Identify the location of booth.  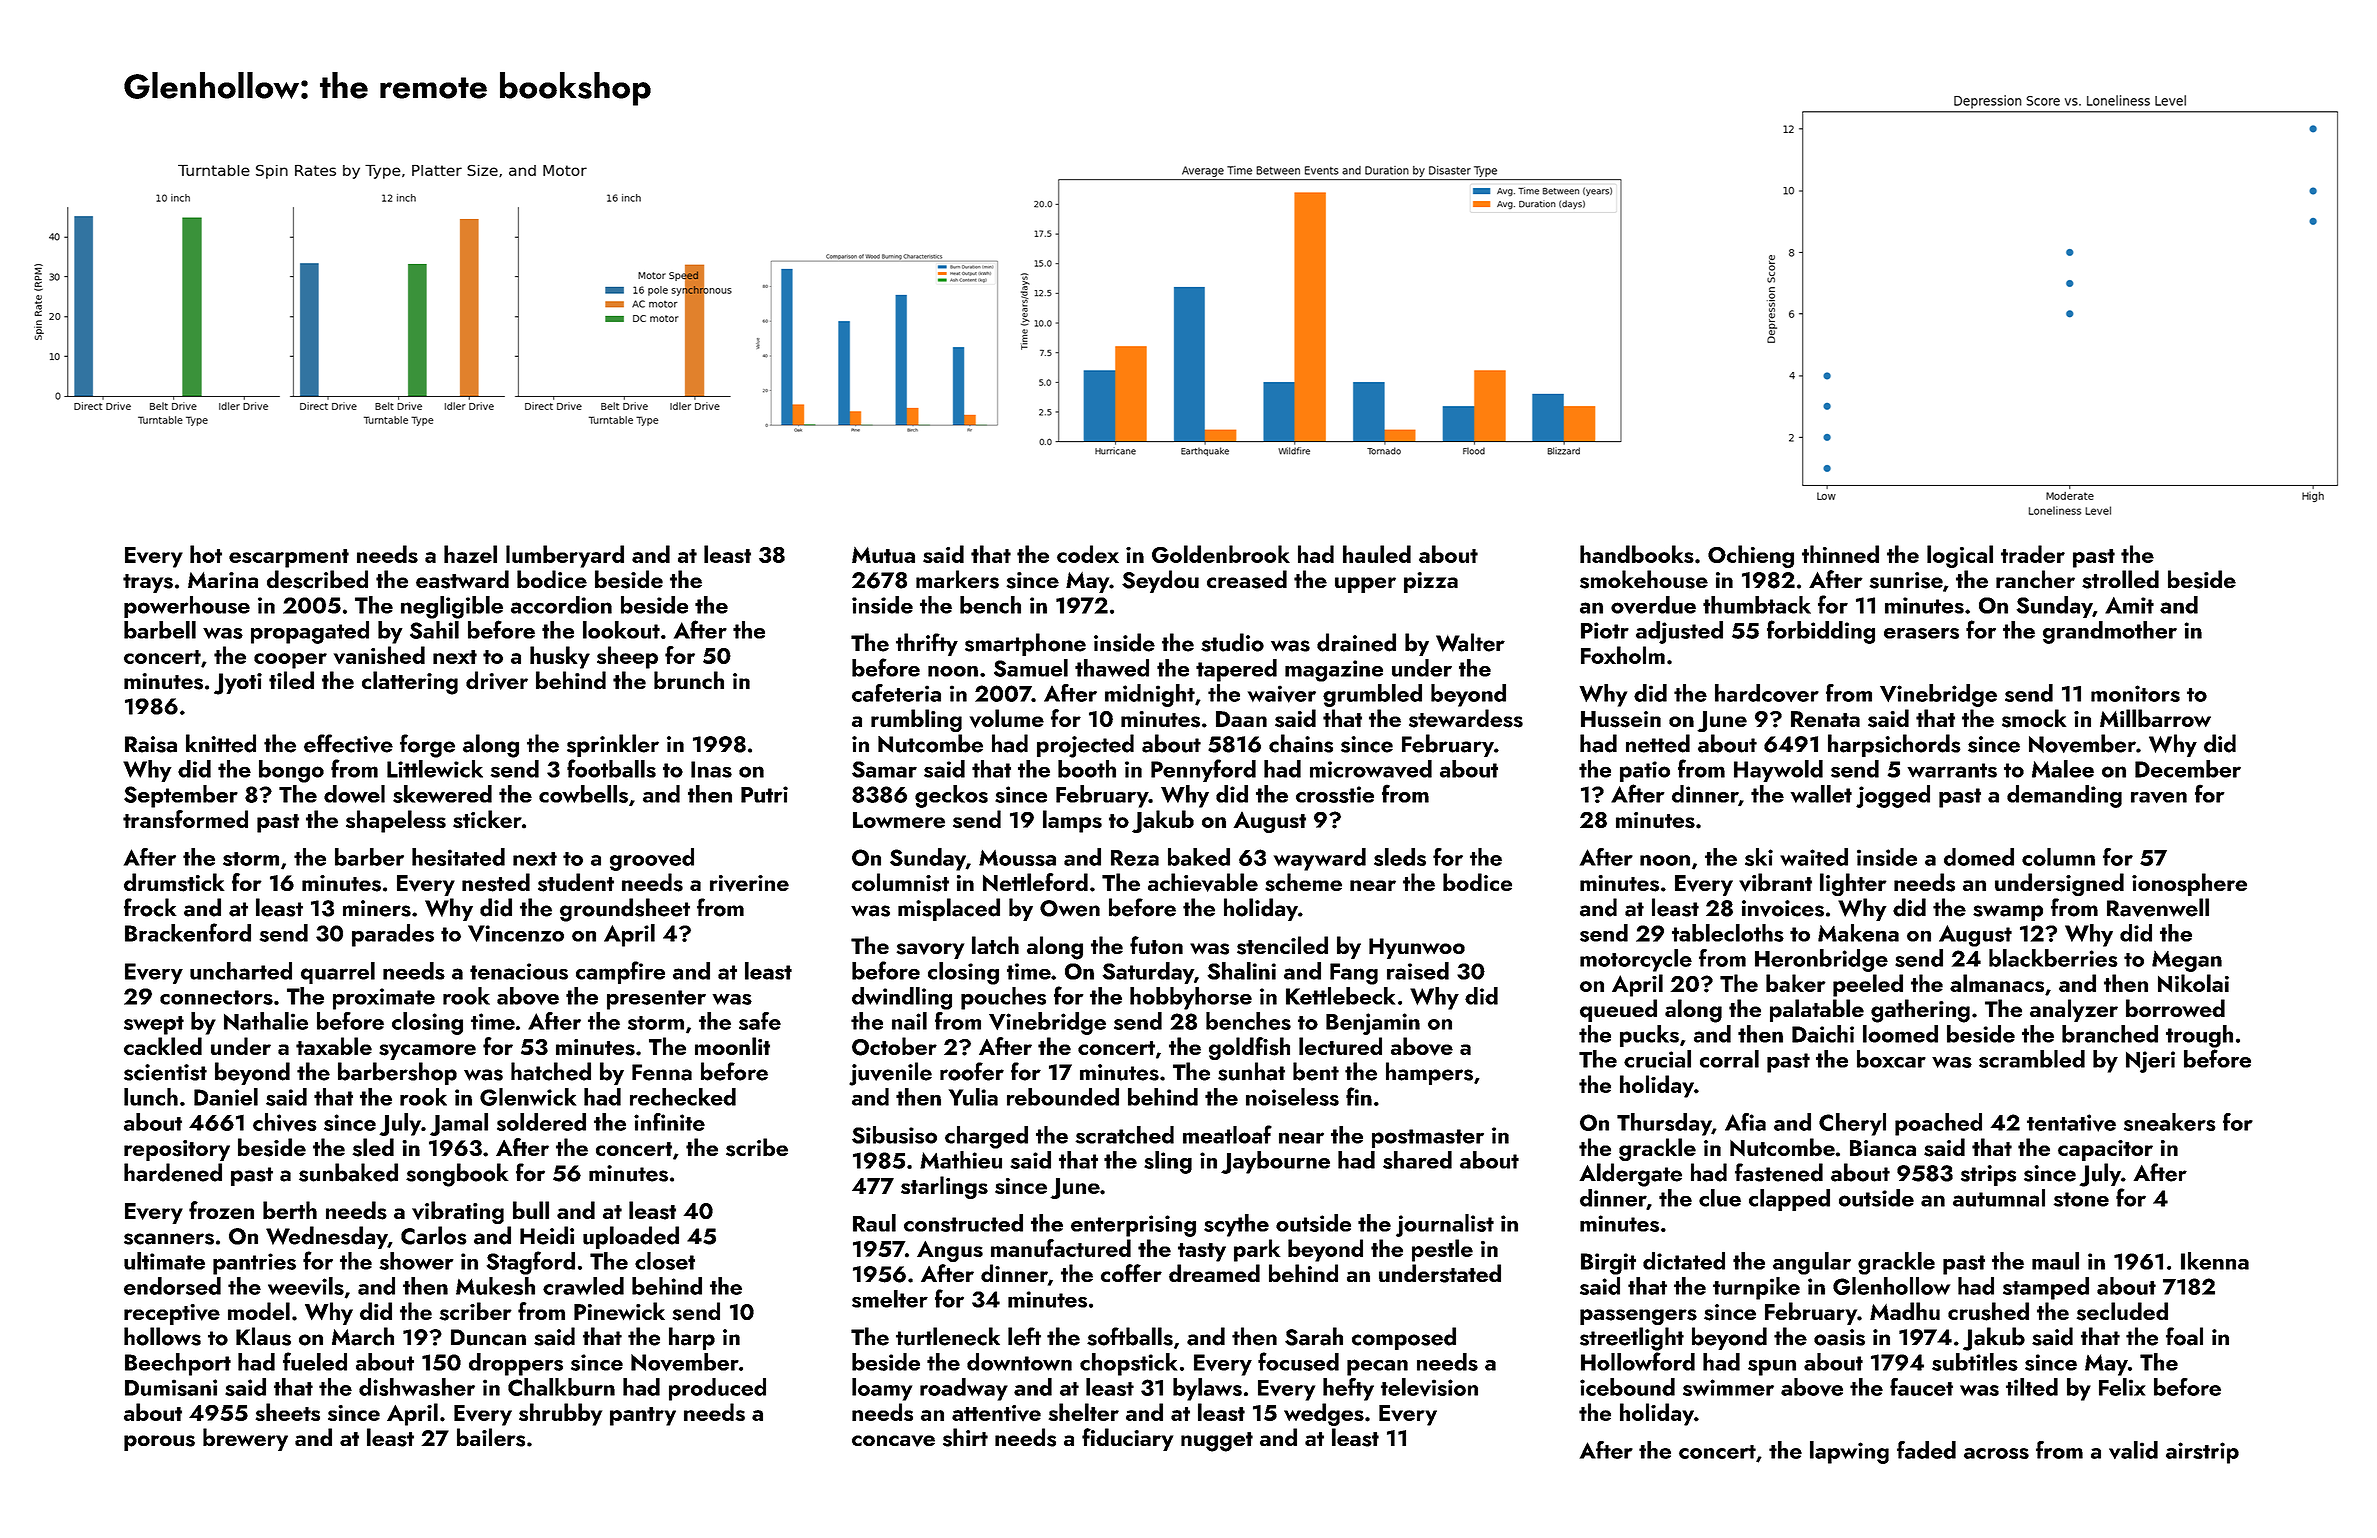
(1087, 769).
